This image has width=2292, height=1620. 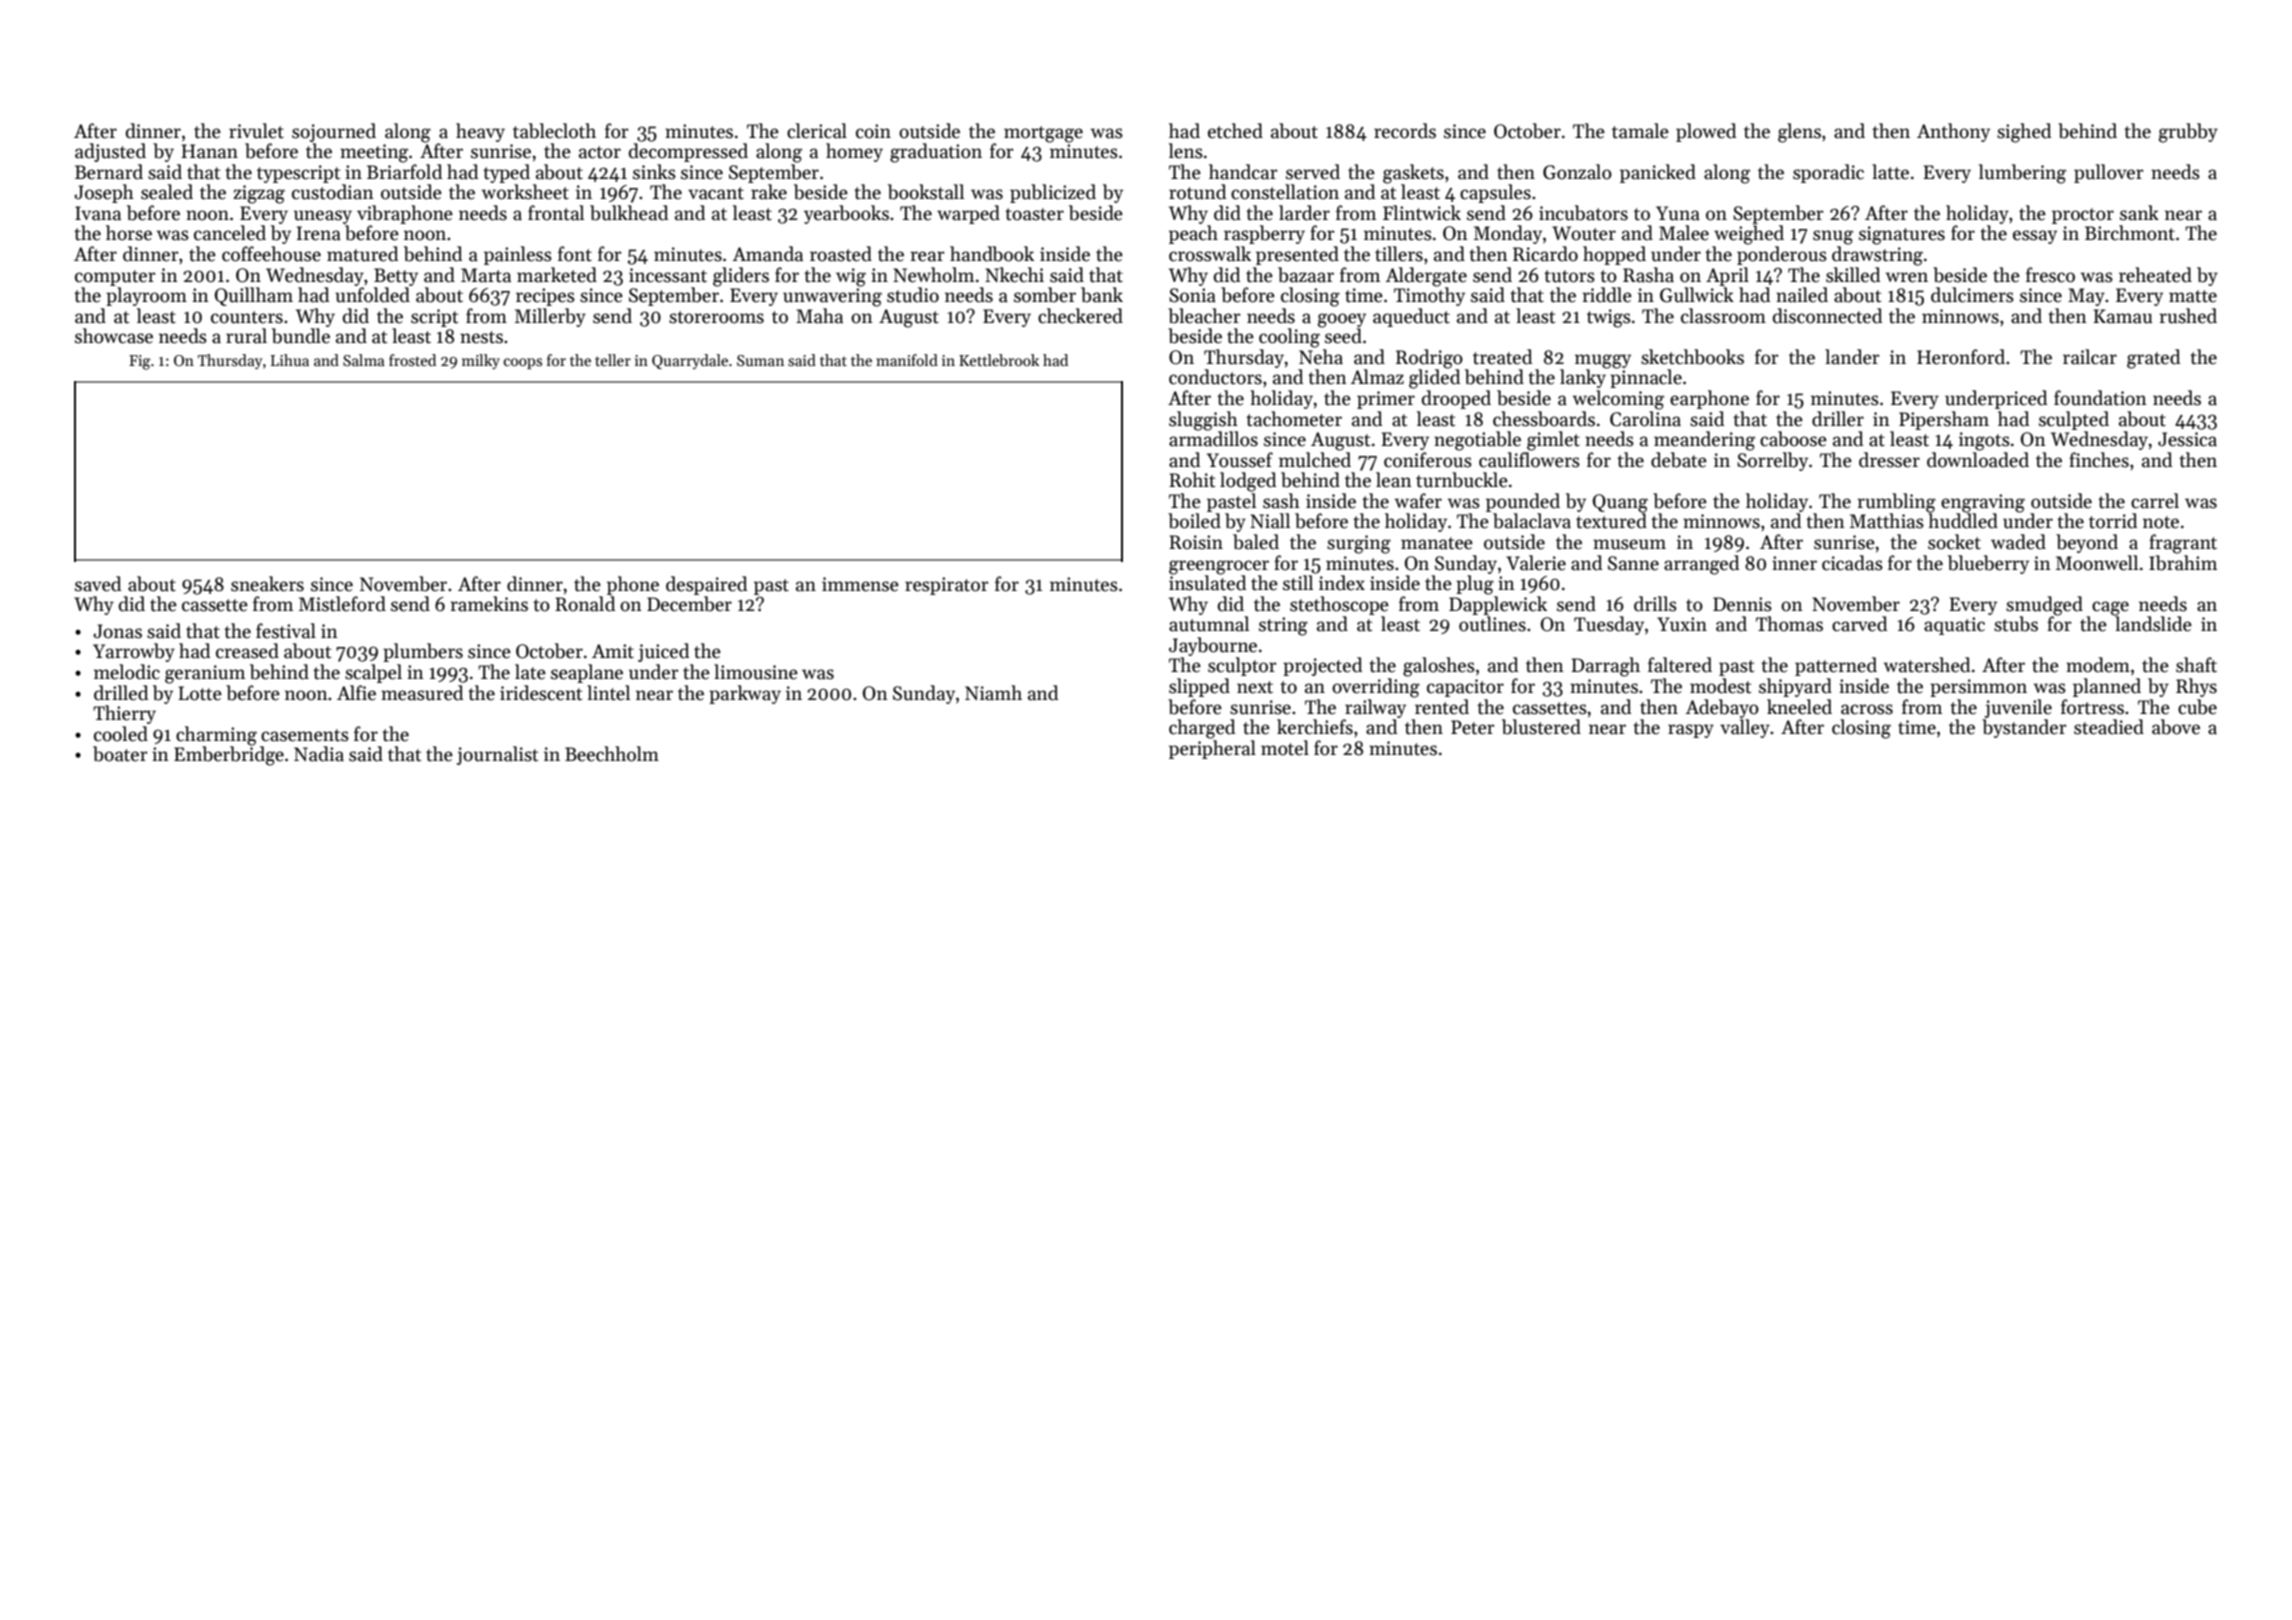 What do you see at coordinates (1833, 237) in the image?
I see `snug` at bounding box center [1833, 237].
